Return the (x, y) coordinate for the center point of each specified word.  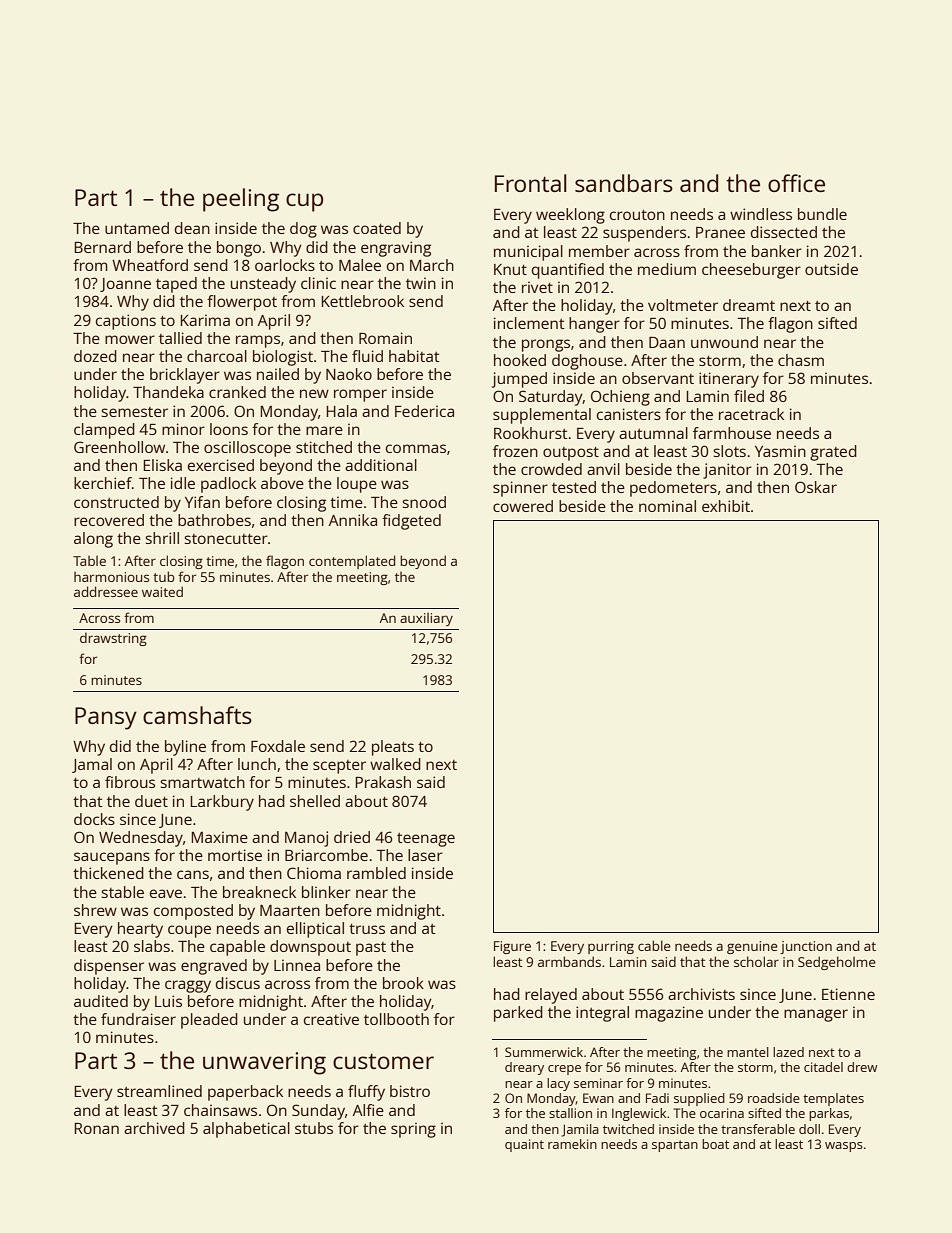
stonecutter (226, 539)
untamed (137, 228)
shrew (95, 910)
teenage (426, 840)
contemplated (352, 562)
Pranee (720, 232)
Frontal (531, 183)
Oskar (816, 487)
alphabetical (246, 1130)
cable (654, 945)
